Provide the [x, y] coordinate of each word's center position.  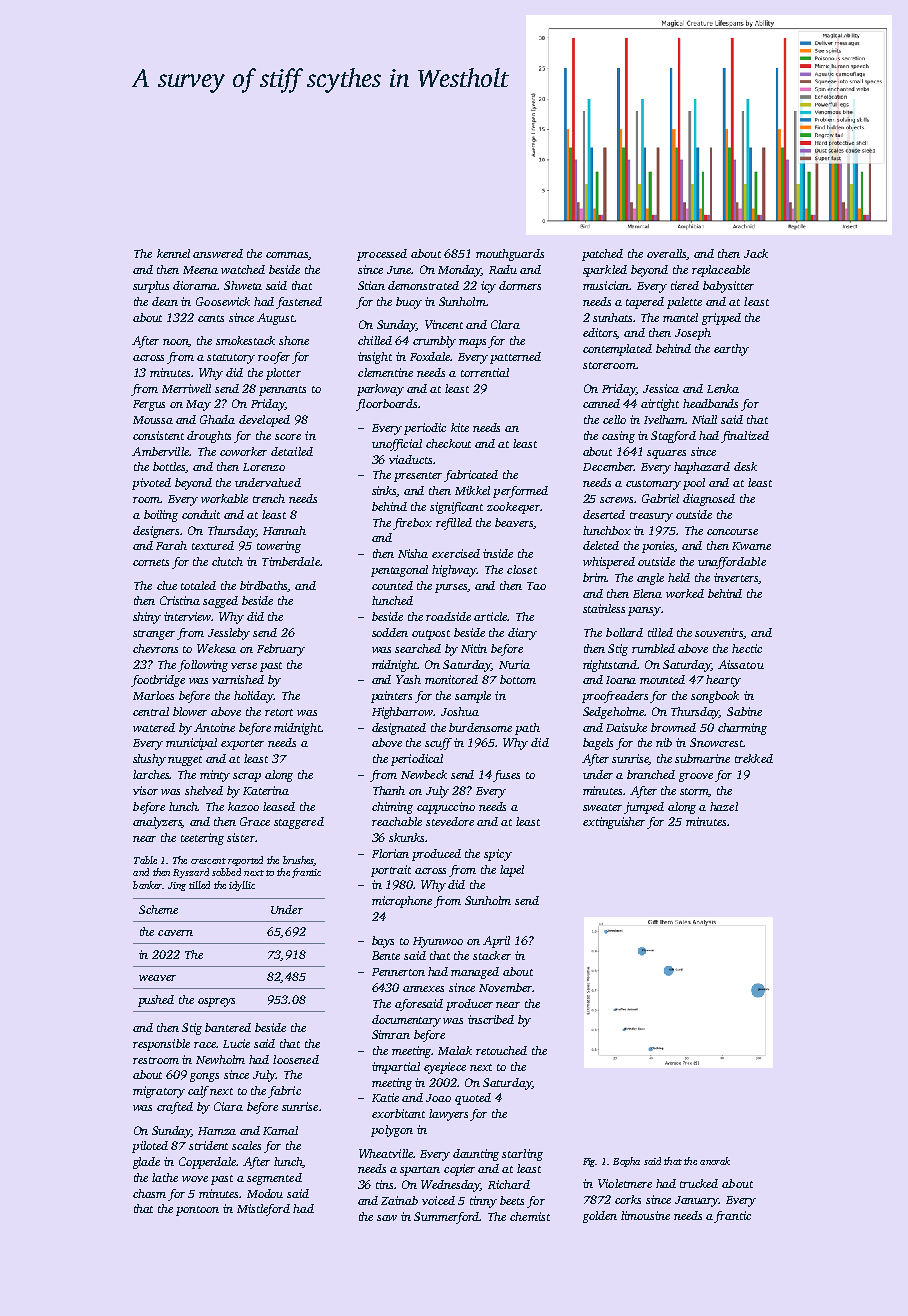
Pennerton [398, 972]
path [527, 729]
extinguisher [614, 823]
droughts [209, 437]
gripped [721, 319]
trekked [754, 758]
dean [165, 301]
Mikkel [472, 490]
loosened [296, 1059]
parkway [380, 390]
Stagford [673, 437]
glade [146, 1163]
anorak [715, 1161]
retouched [501, 1050]
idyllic [242, 886]
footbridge [158, 681]
